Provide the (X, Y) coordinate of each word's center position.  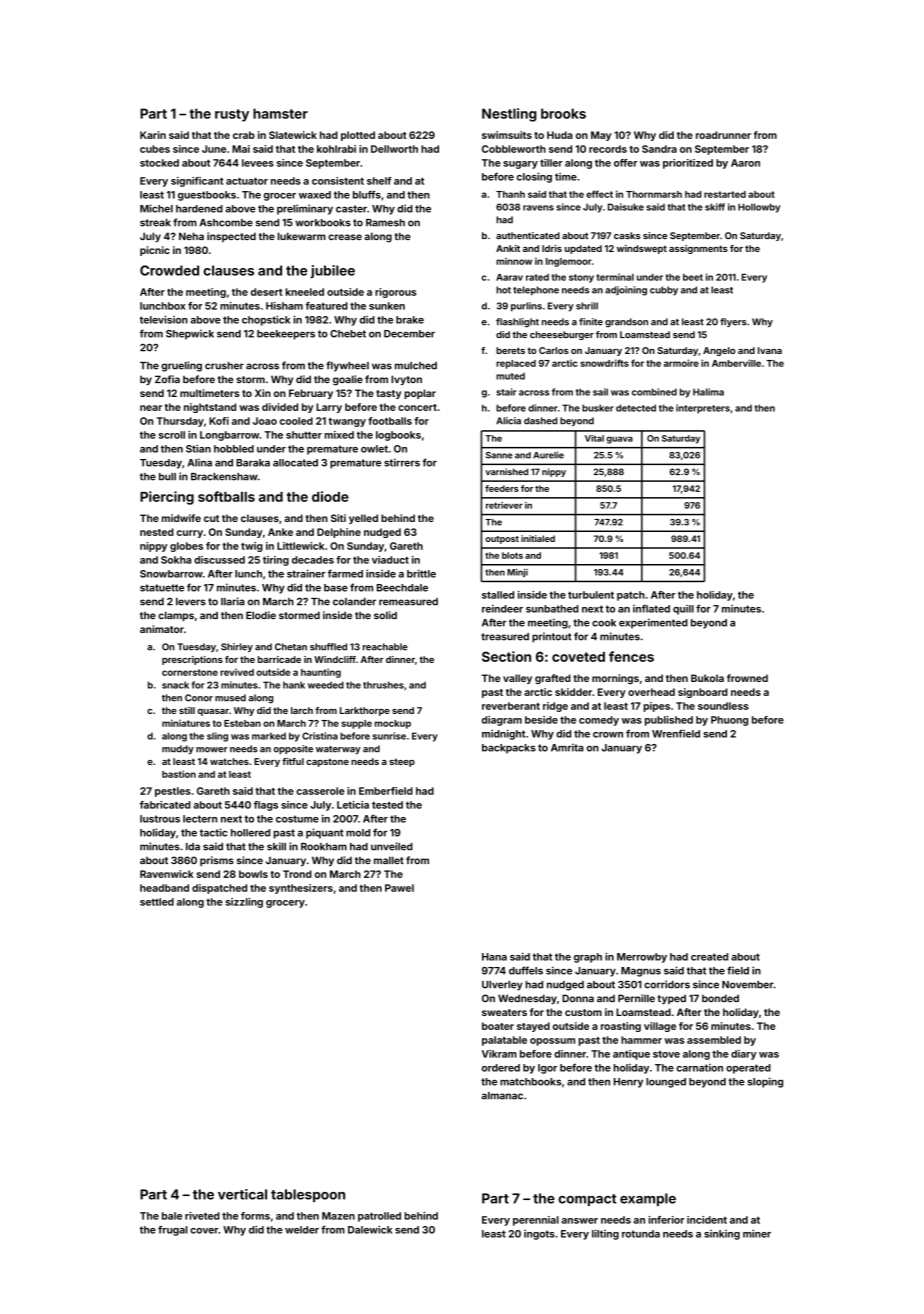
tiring (276, 561)
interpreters (703, 409)
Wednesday (527, 999)
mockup (393, 724)
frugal (173, 1231)
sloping (765, 1082)
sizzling (244, 903)
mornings (615, 679)
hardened (199, 209)
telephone (536, 291)
